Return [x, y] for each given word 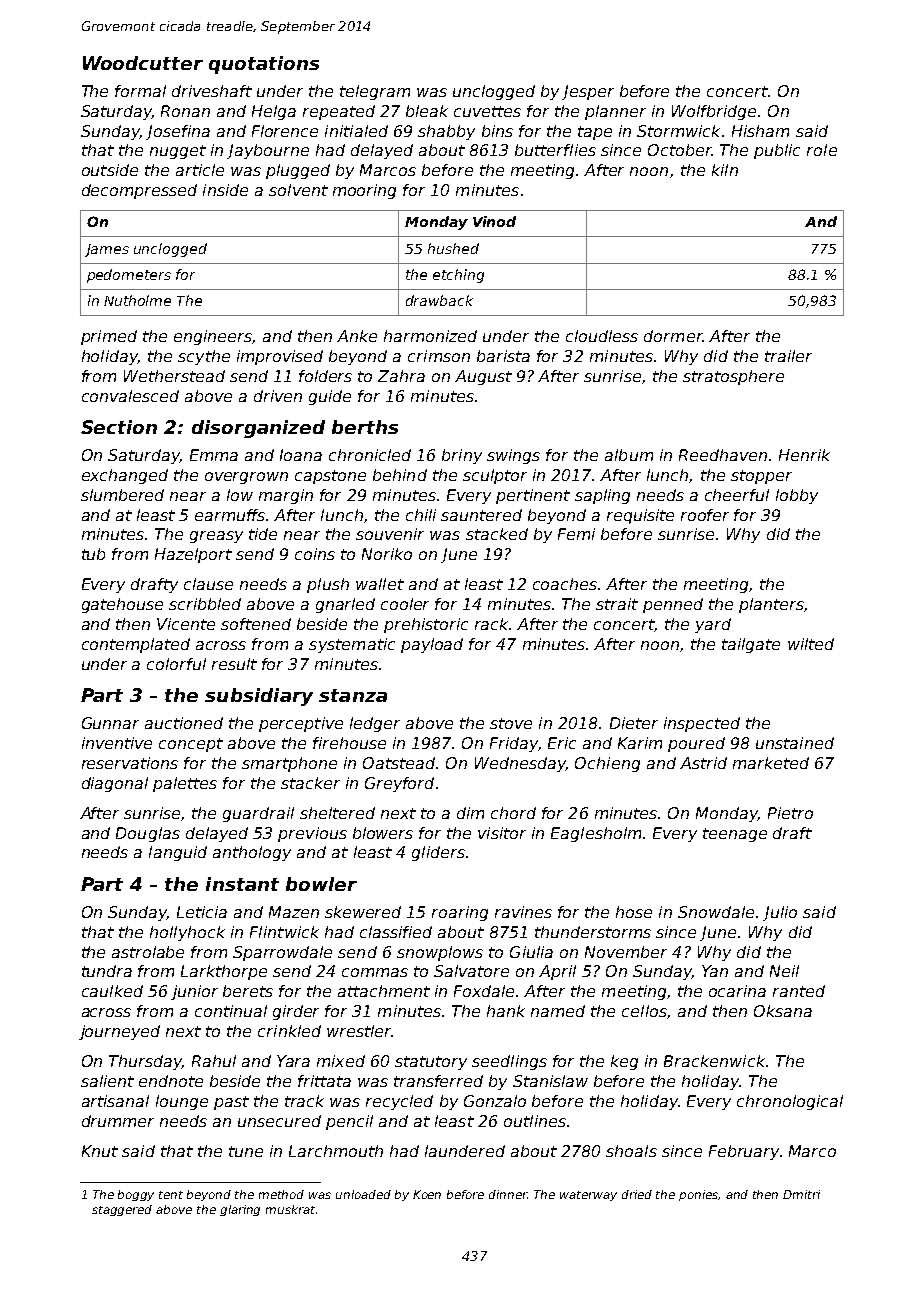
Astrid [703, 763]
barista [503, 356]
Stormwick [678, 131]
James [107, 250]
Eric [562, 743]
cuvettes [487, 111]
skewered [363, 912]
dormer [673, 336]
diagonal [115, 784]
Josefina [178, 132]
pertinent [533, 496]
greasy [216, 537]
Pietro [790, 813]
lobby [797, 496]
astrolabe [148, 952]
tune [246, 1151]
